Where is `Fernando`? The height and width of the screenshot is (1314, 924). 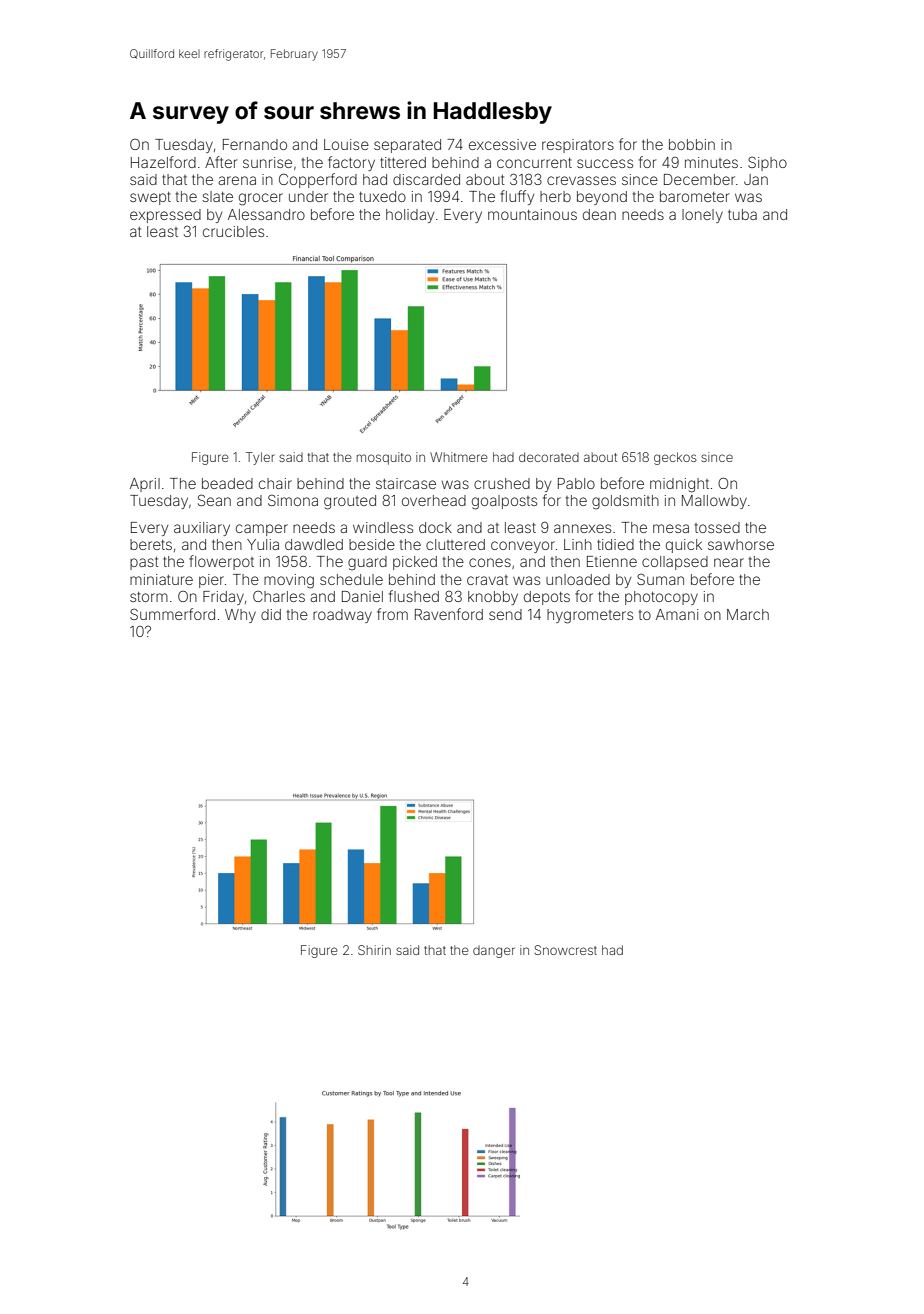
Fernando is located at coordinates (255, 144).
